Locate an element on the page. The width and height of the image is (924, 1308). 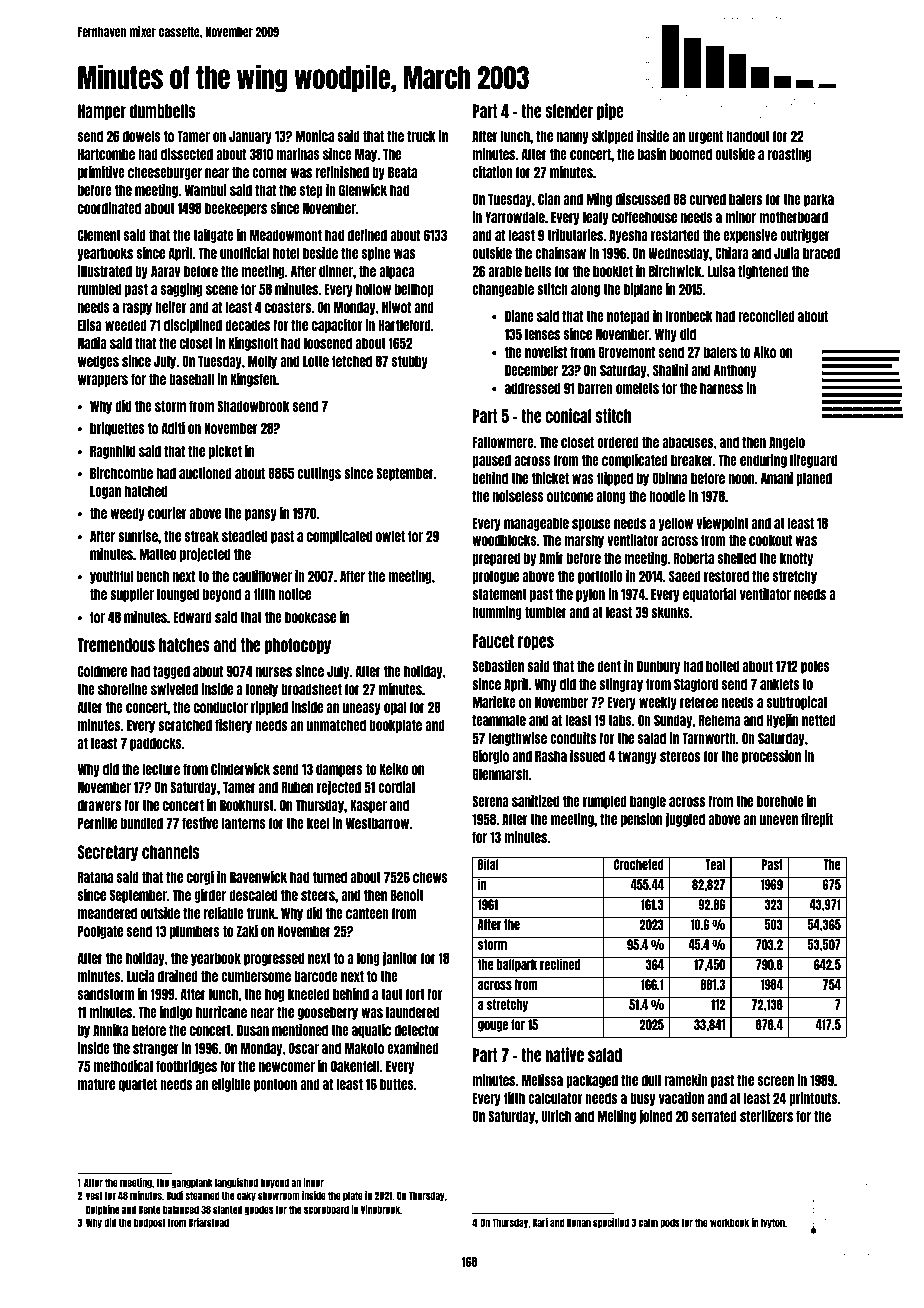
bedpost is located at coordinates (150, 1223).
